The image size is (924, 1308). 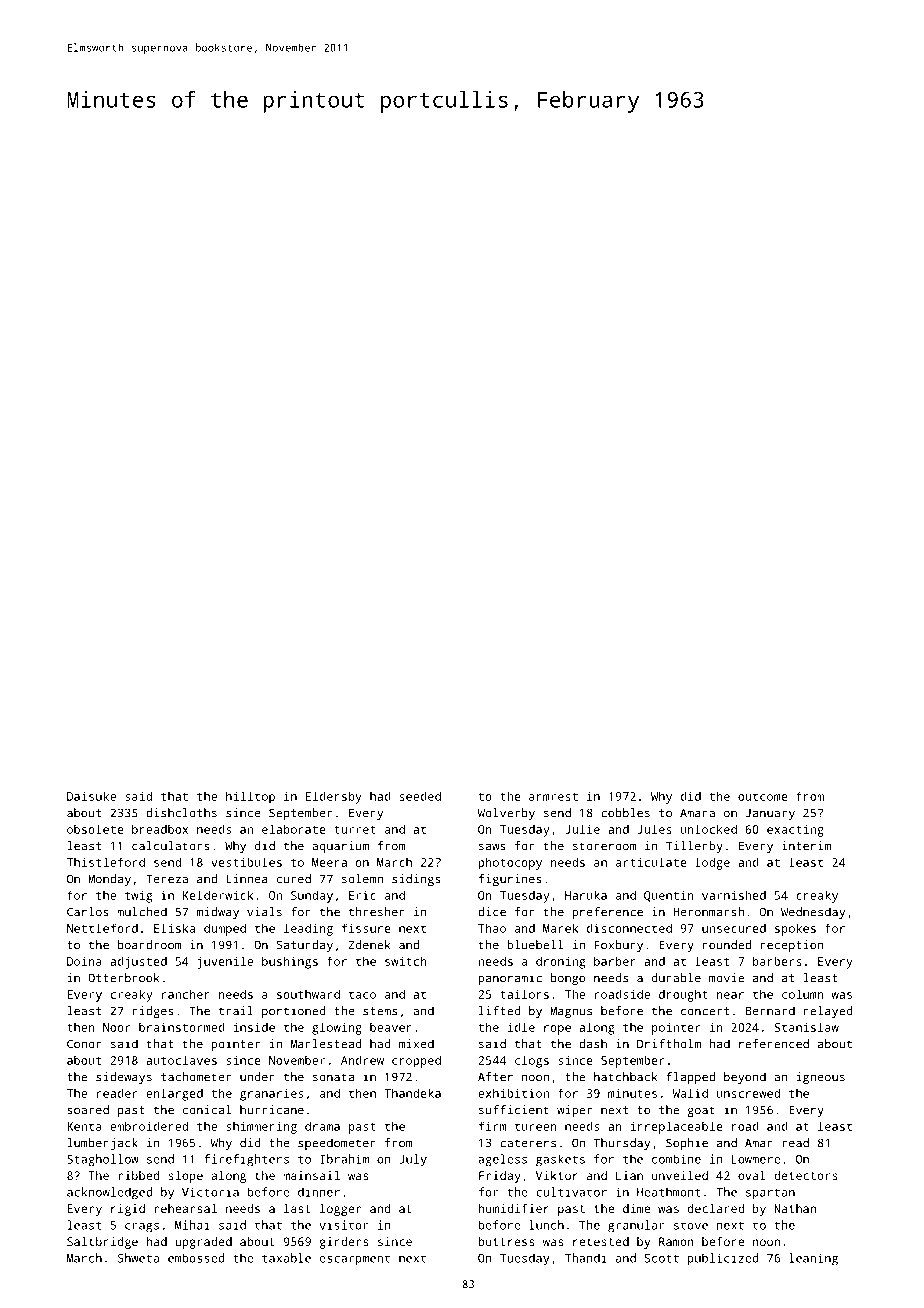 I want to click on Eldersby, so click(x=334, y=797).
